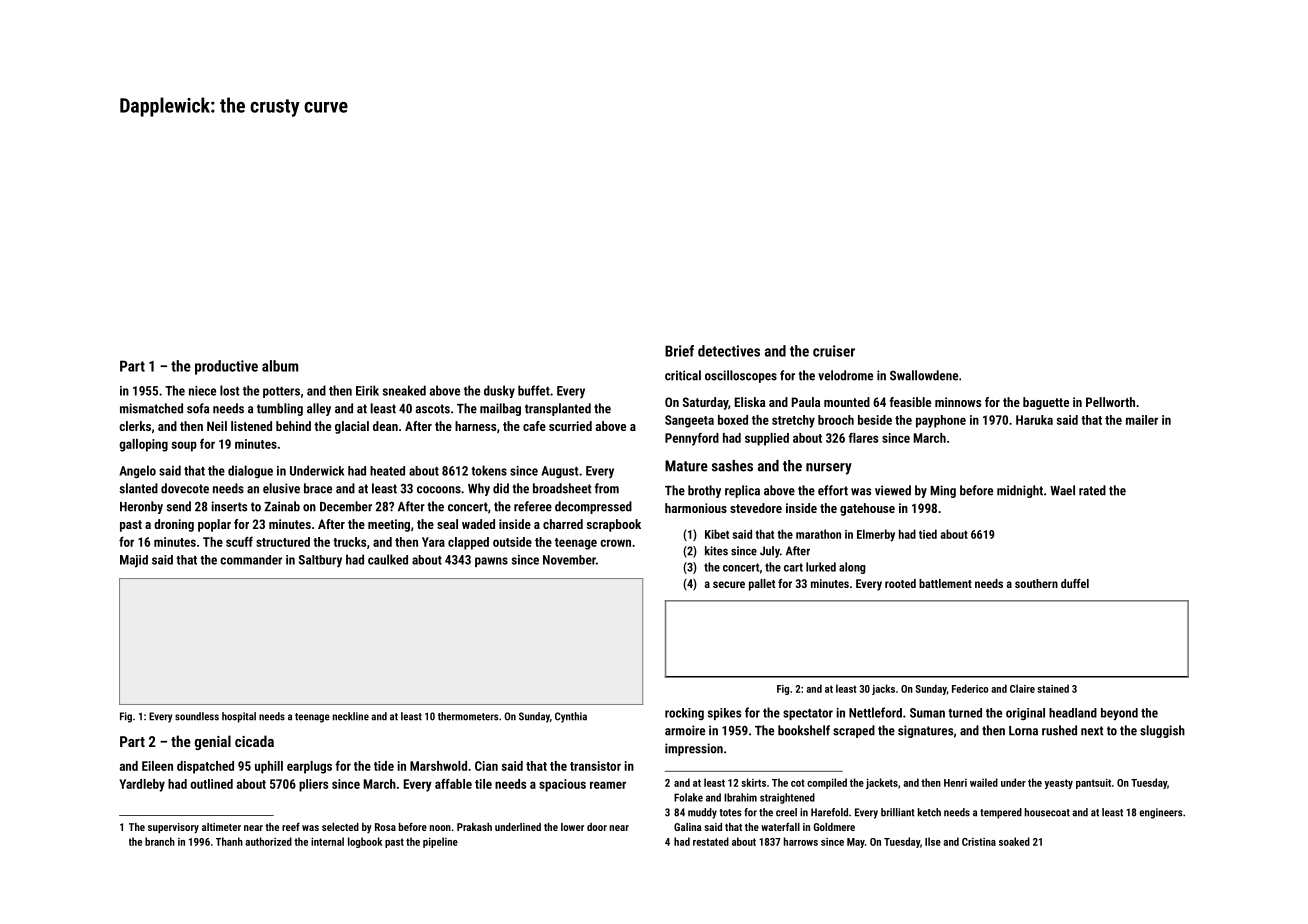 The height and width of the screenshot is (924, 1308). Describe the element at coordinates (711, 841) in the screenshot. I see `restated` at that location.
